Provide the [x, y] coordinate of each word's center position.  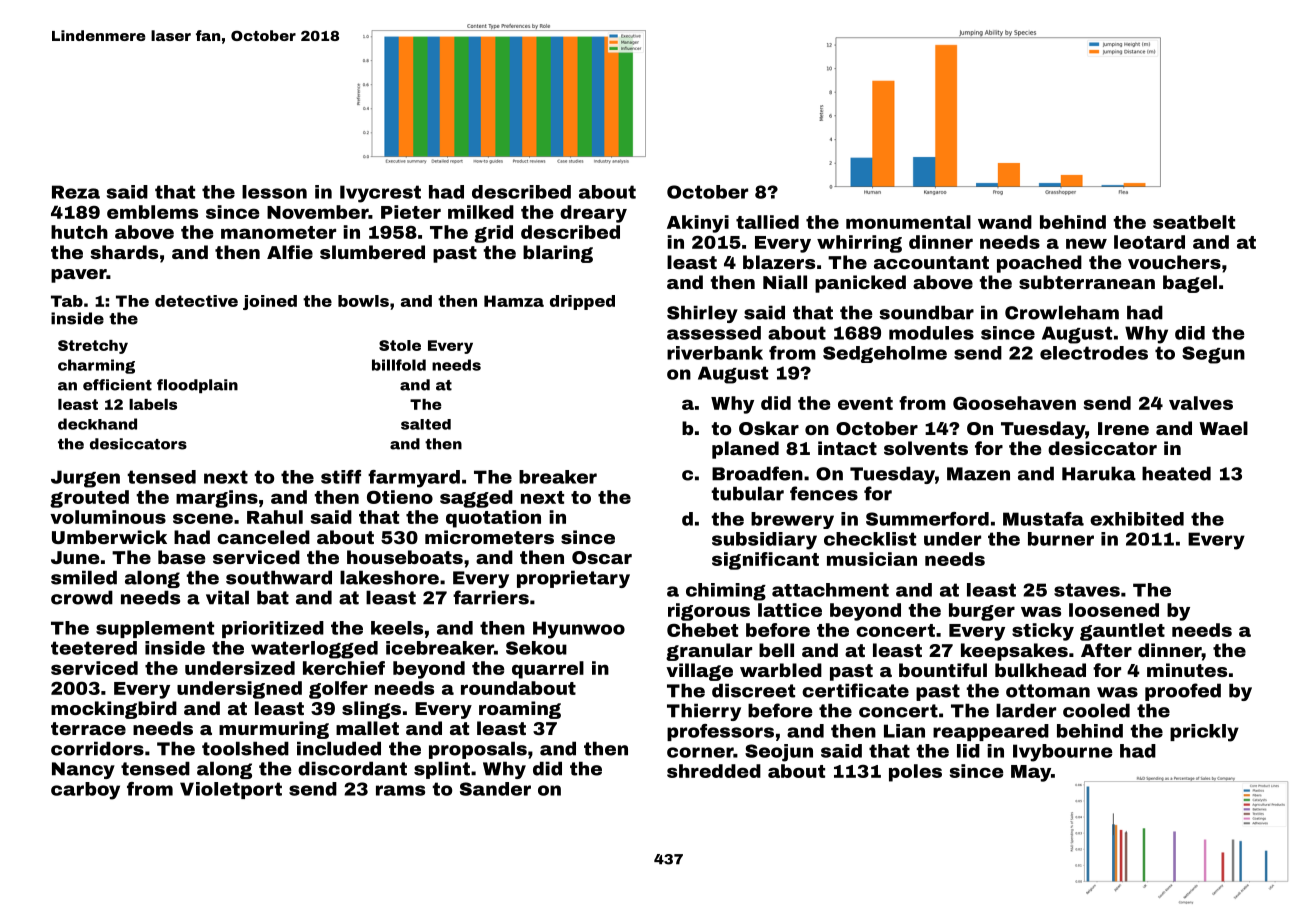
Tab [67, 301]
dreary [593, 214]
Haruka [1099, 473]
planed [745, 450]
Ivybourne [1063, 753]
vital [227, 597]
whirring [859, 244]
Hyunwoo [579, 630]
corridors [97, 748]
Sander [495, 789]
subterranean [1087, 282]
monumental [908, 222]
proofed [1183, 692]
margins [217, 499]
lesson [274, 192]
